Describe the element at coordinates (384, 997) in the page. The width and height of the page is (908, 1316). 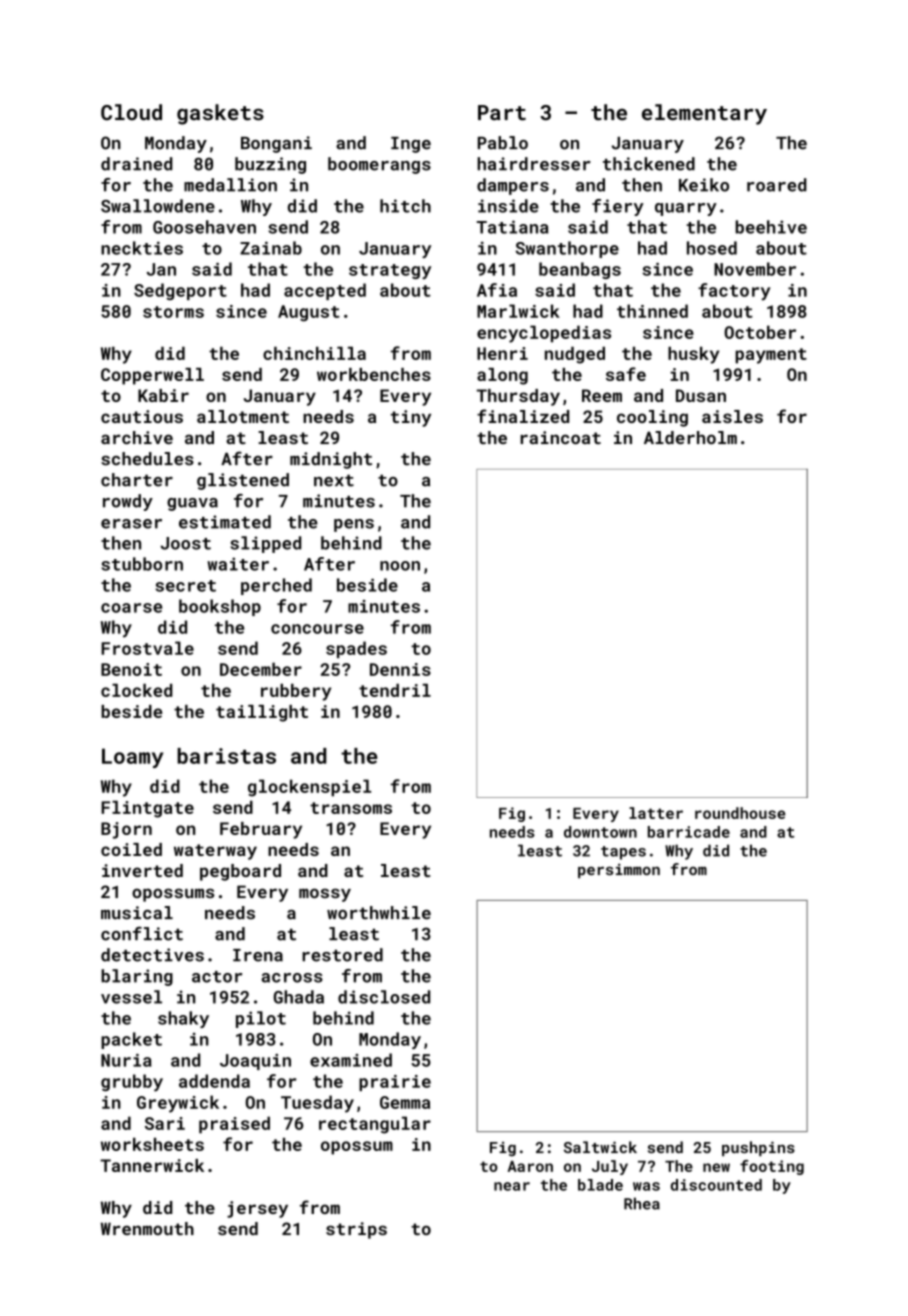
I see `disclosed` at that location.
